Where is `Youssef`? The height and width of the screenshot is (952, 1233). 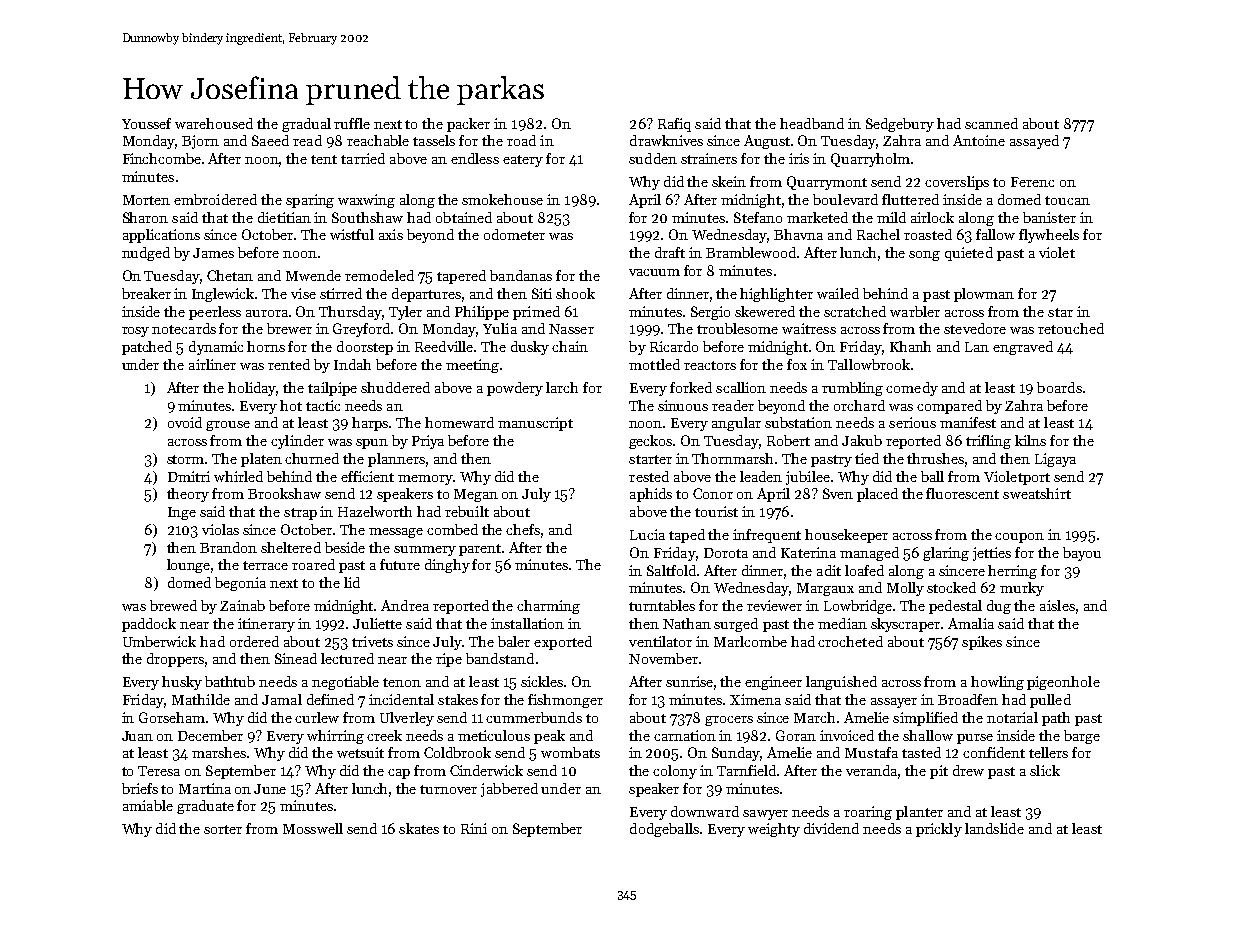
Youssef is located at coordinates (146, 123).
